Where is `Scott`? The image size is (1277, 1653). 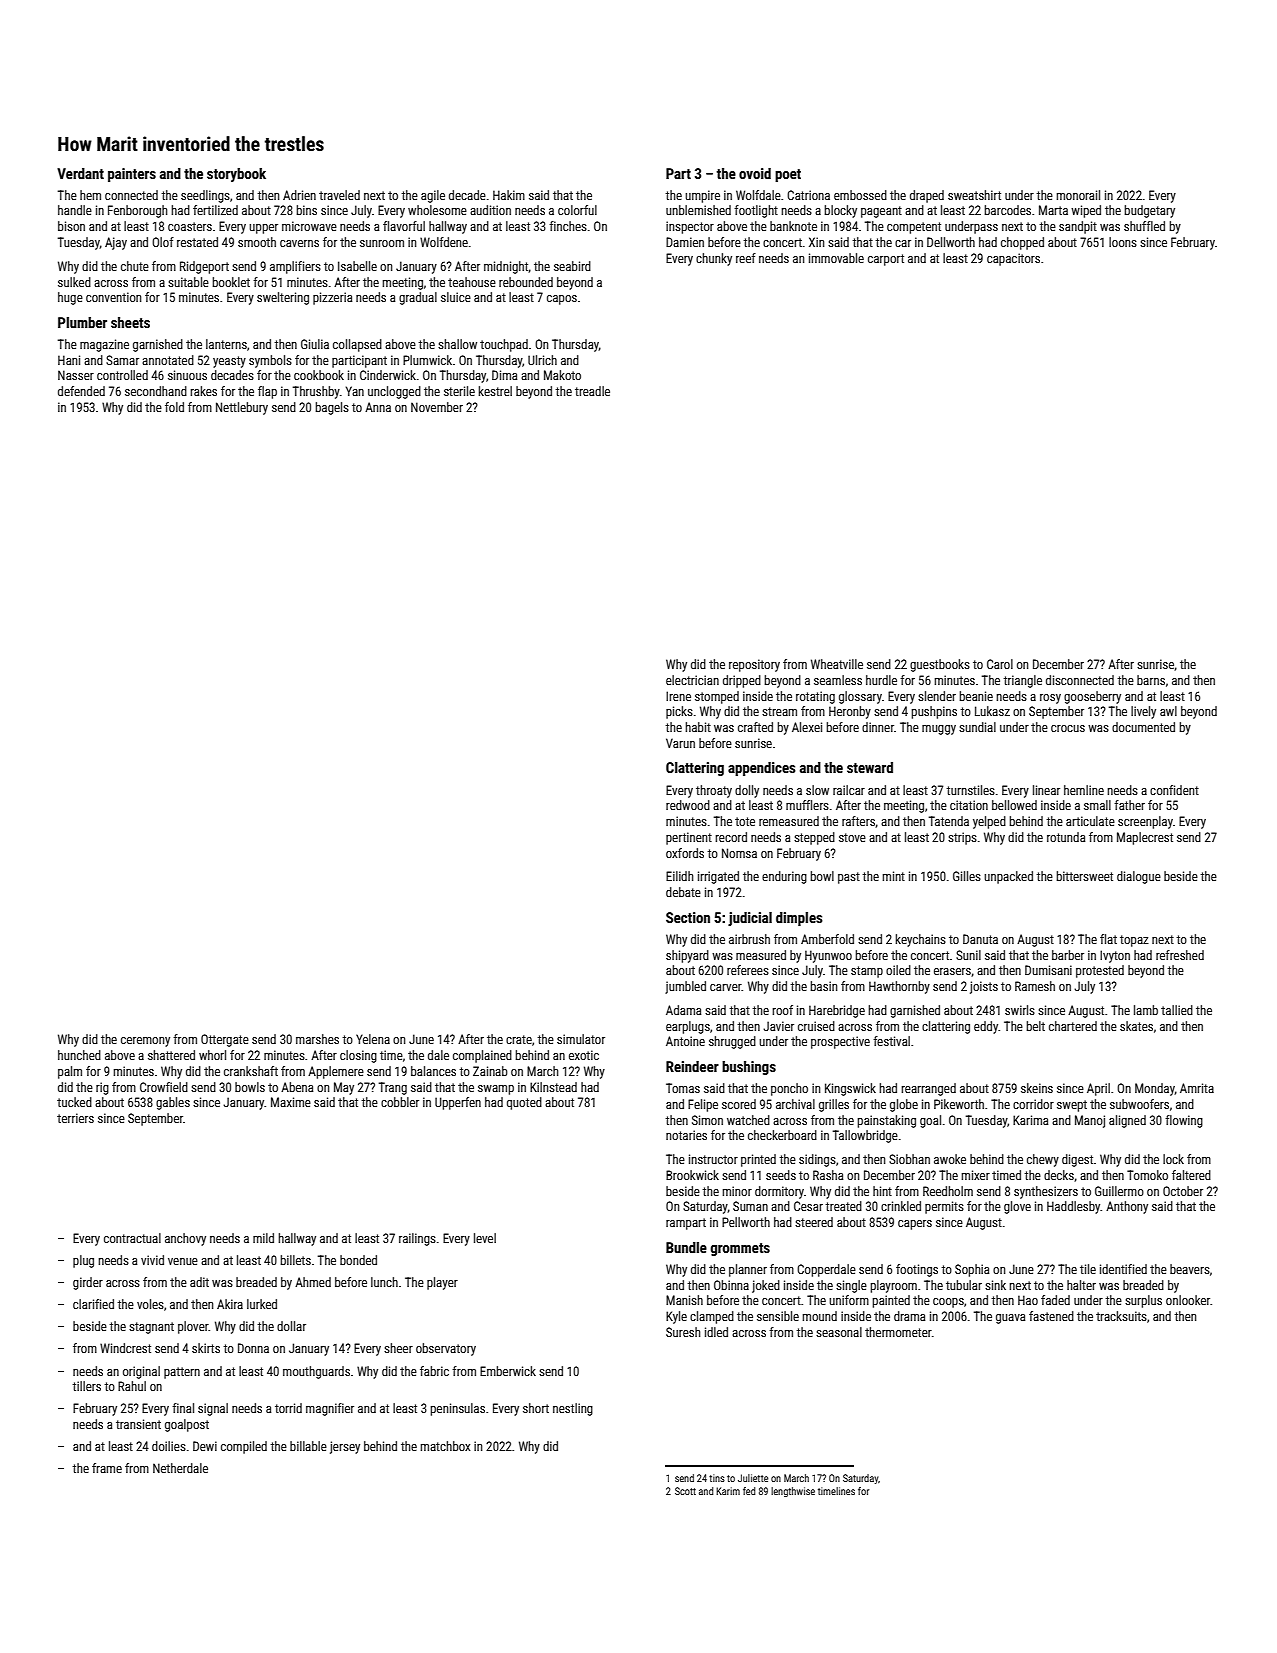
Scott is located at coordinates (685, 1491).
